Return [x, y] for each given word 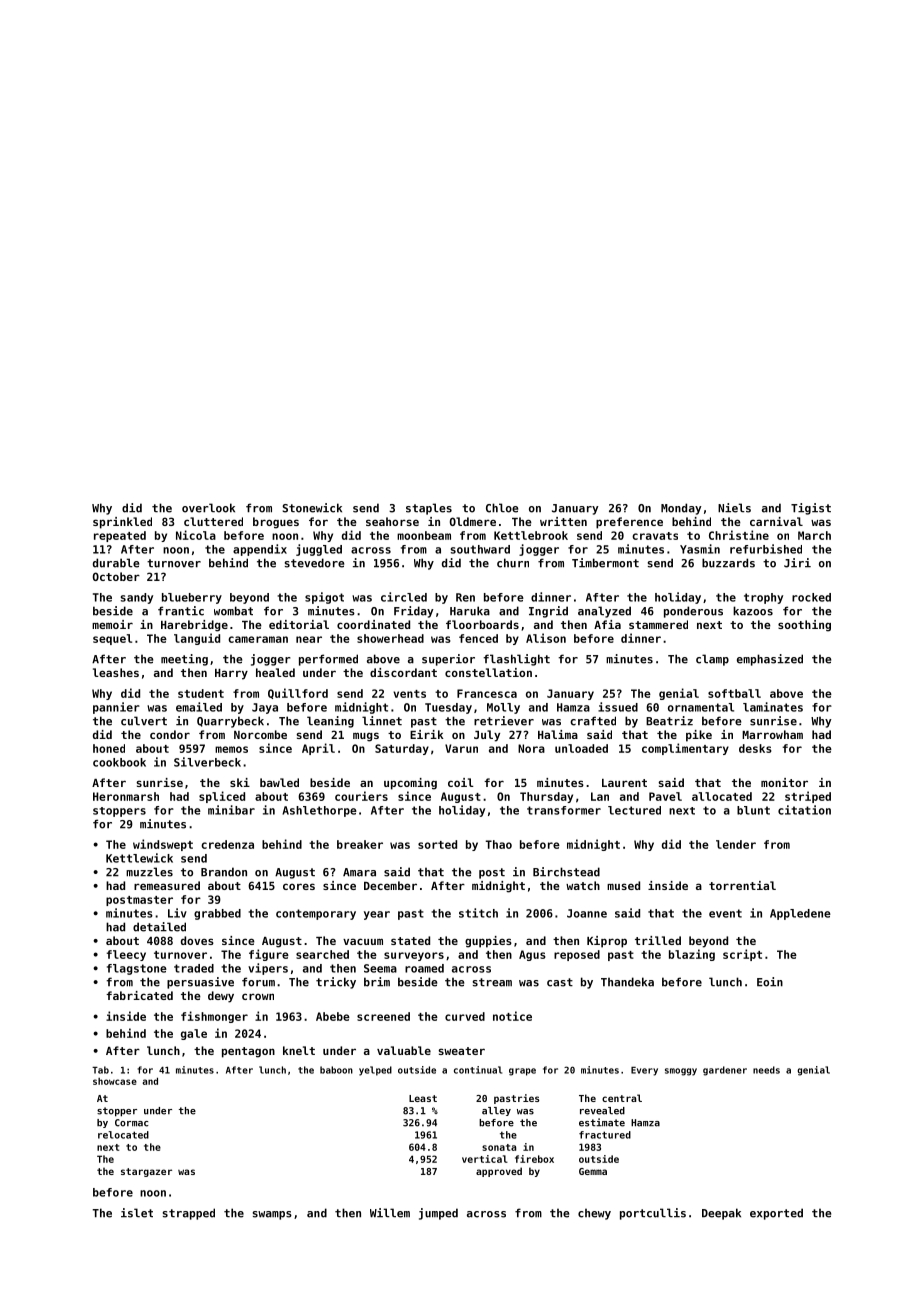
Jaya [265, 708]
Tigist [811, 509]
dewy [221, 997]
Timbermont [605, 563]
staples [429, 509]
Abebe [333, 1016]
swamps [272, 1215]
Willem [390, 1213]
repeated [120, 536]
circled [404, 597]
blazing [692, 955]
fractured [605, 1135]
